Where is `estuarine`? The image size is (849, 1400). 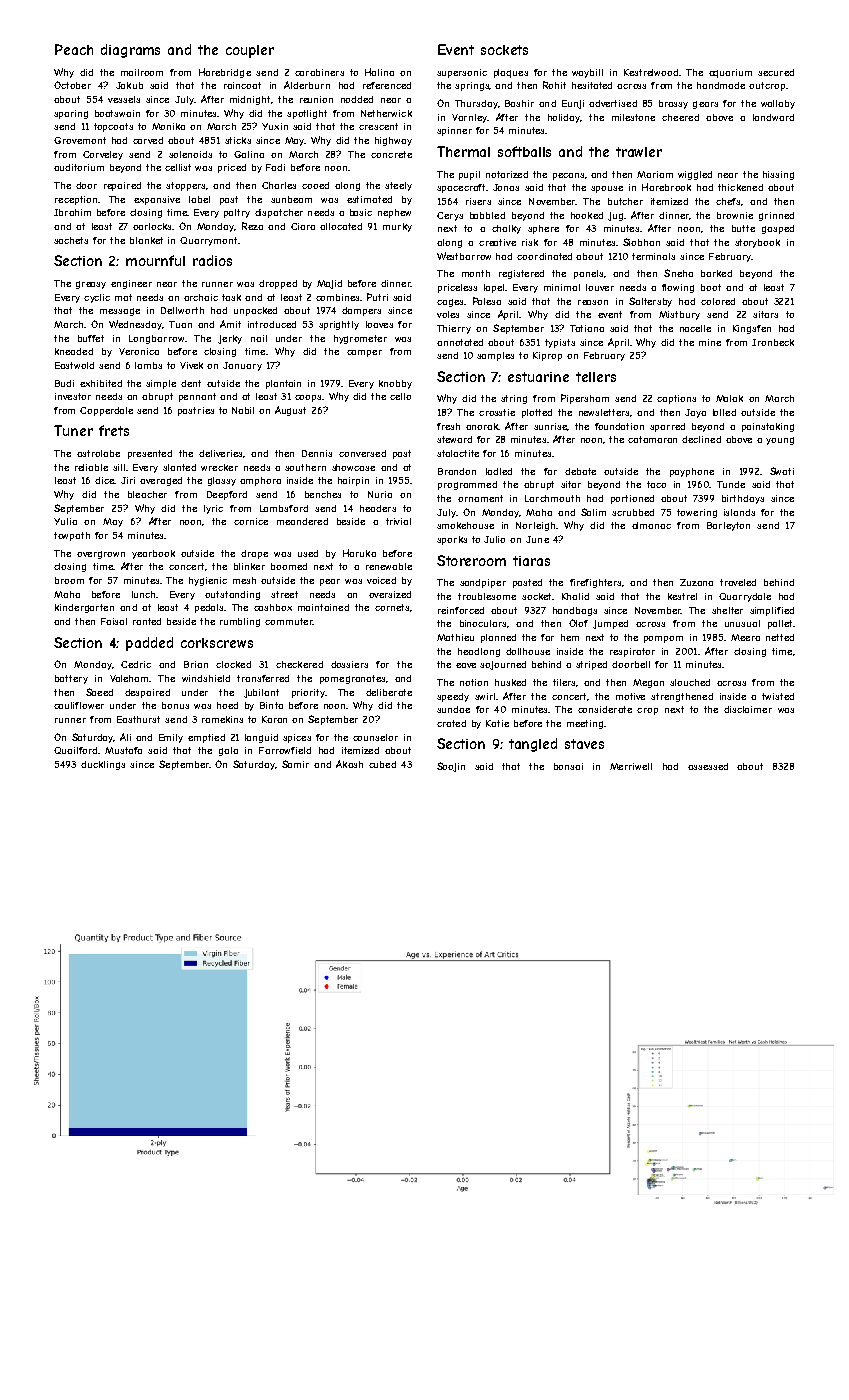 estuarine is located at coordinates (538, 377).
